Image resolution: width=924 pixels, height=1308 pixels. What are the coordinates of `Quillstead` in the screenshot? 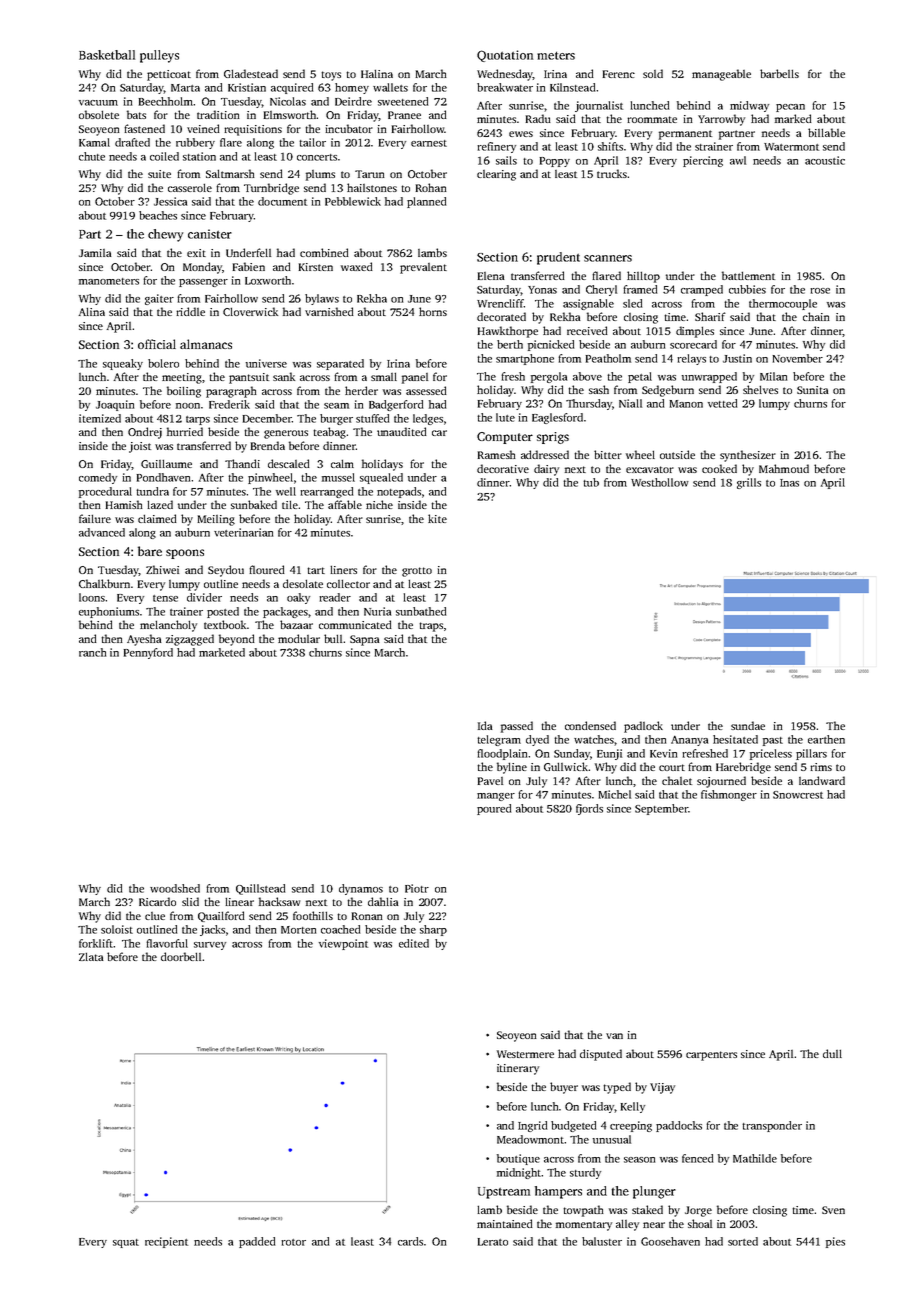 It's located at (260, 889).
